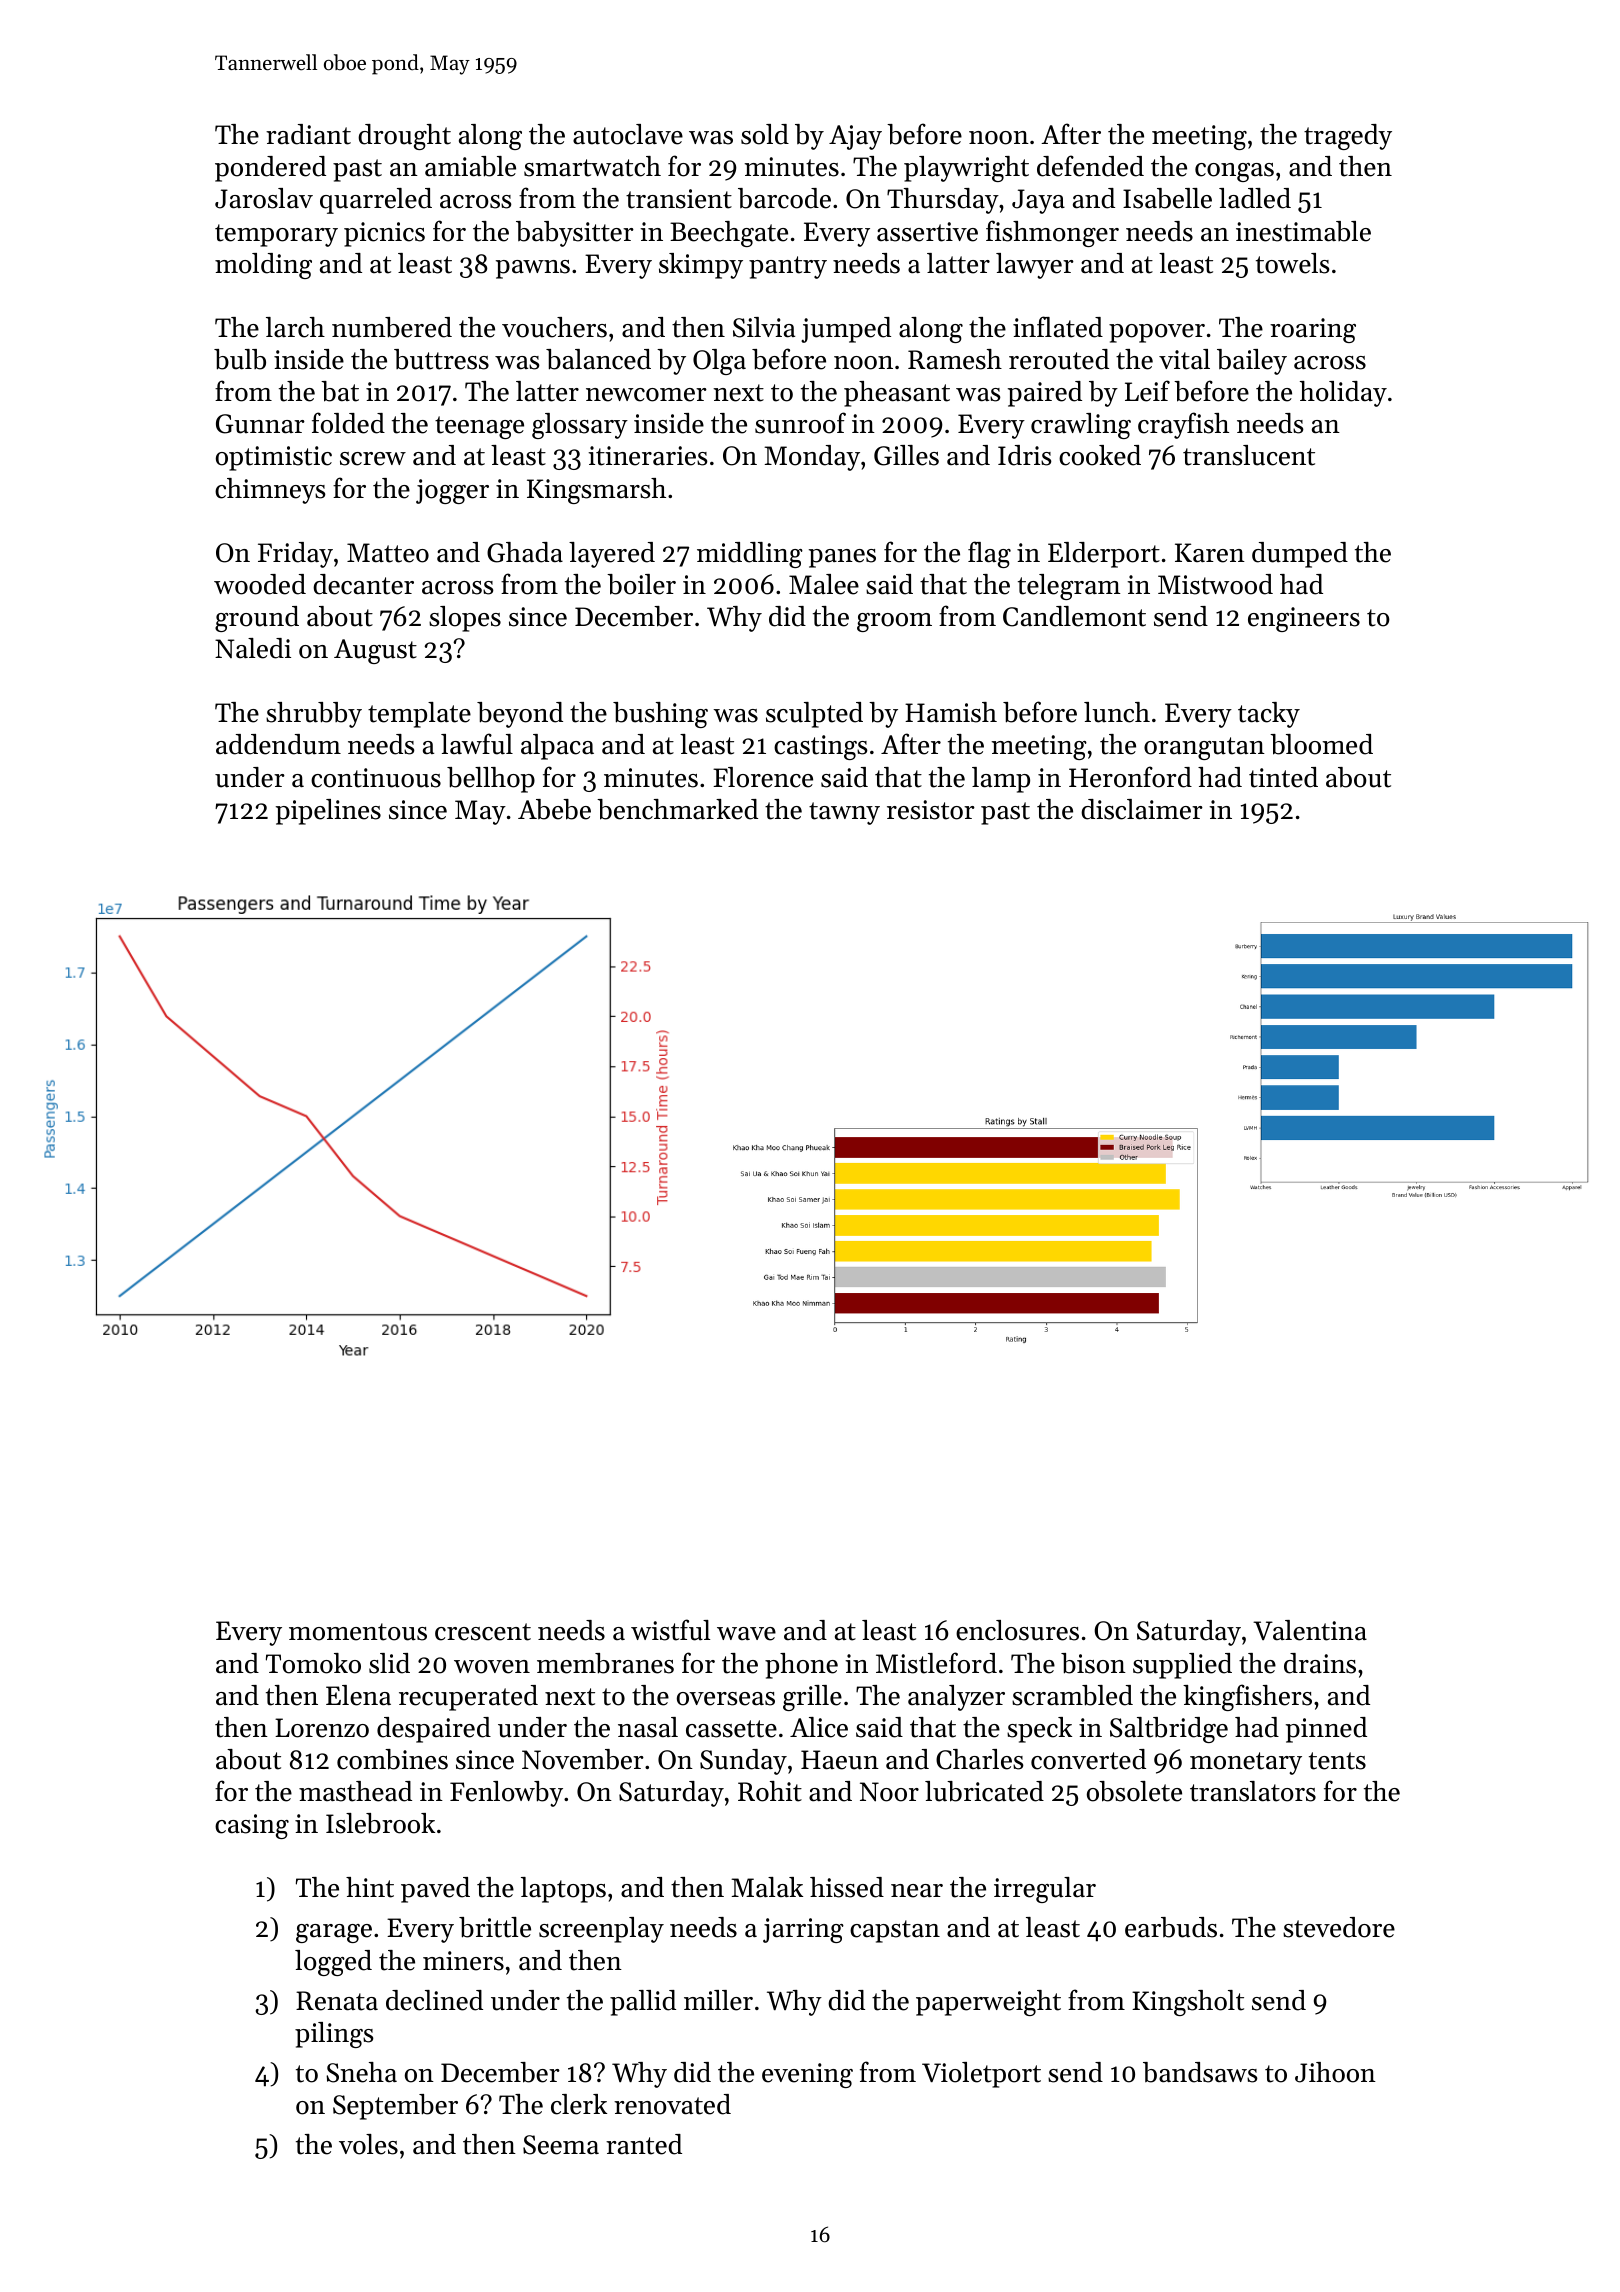  What do you see at coordinates (313, 1663) in the image?
I see `Tomoko` at bounding box center [313, 1663].
